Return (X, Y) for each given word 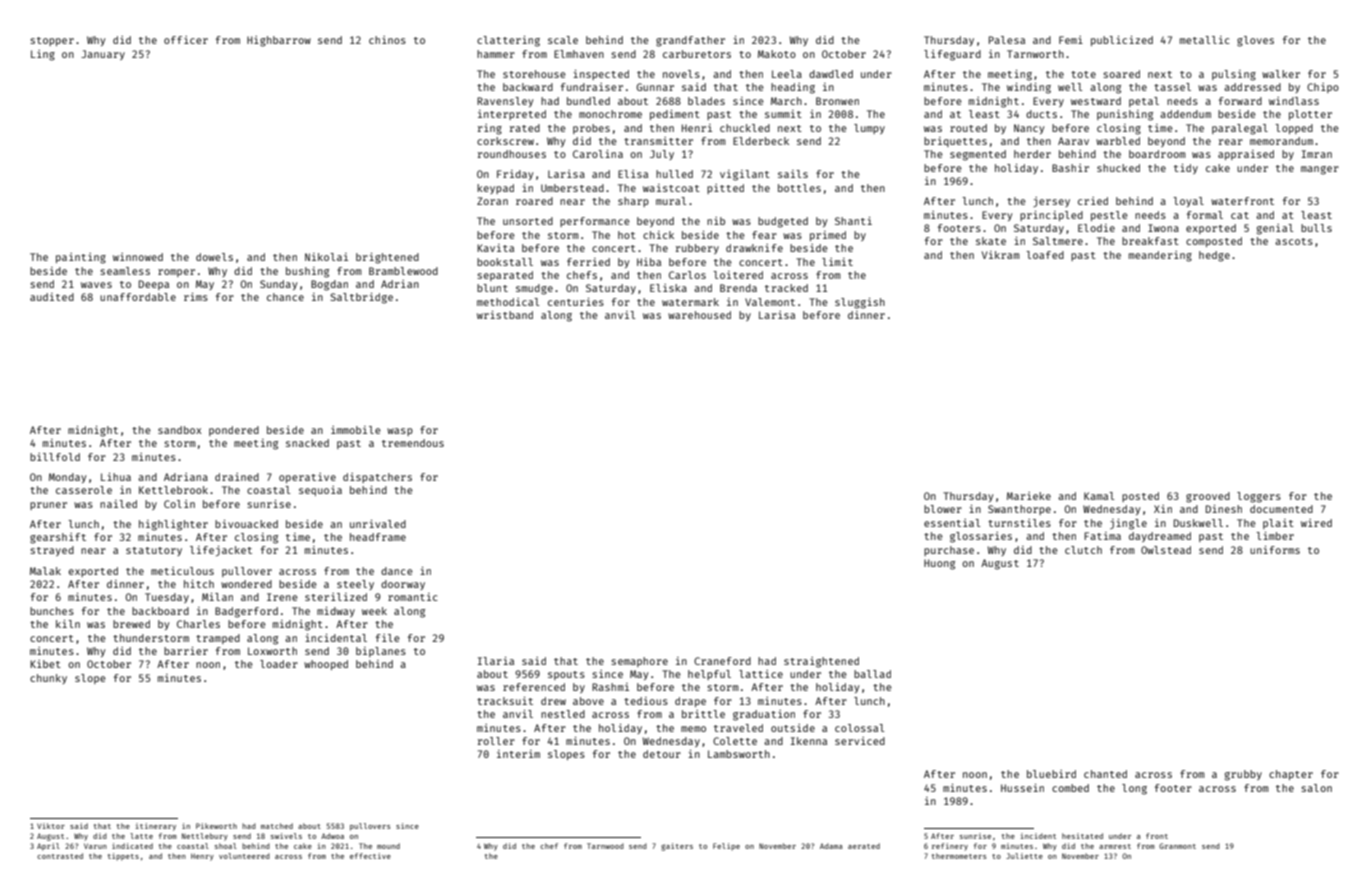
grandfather (690, 41)
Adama (831, 846)
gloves (1255, 41)
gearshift (58, 538)
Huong (939, 564)
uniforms (1275, 550)
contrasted (60, 856)
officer (186, 40)
